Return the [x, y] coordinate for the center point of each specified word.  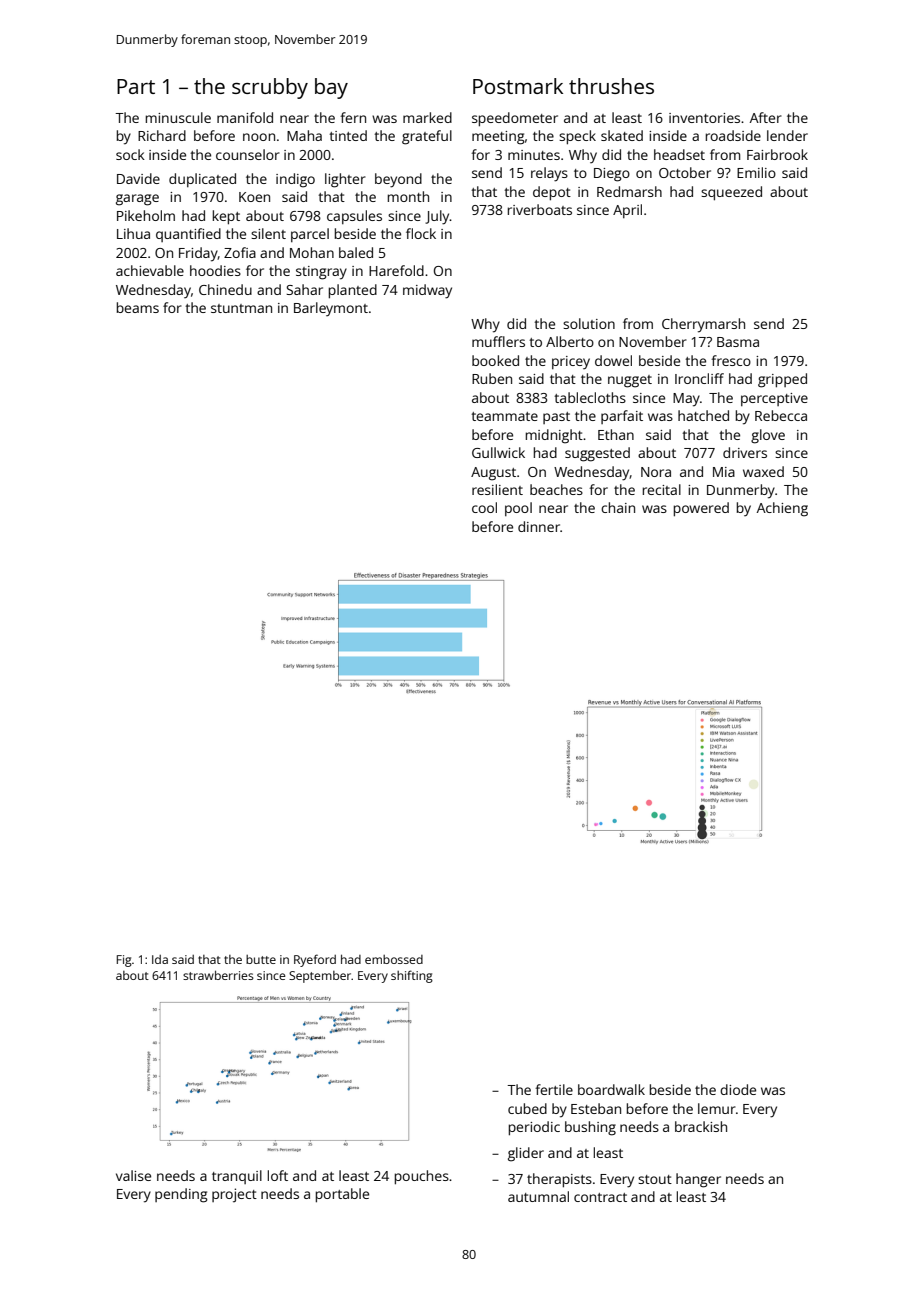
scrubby [270, 88]
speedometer [515, 119]
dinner [539, 526]
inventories [704, 118]
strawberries [218, 975]
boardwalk [611, 1089]
